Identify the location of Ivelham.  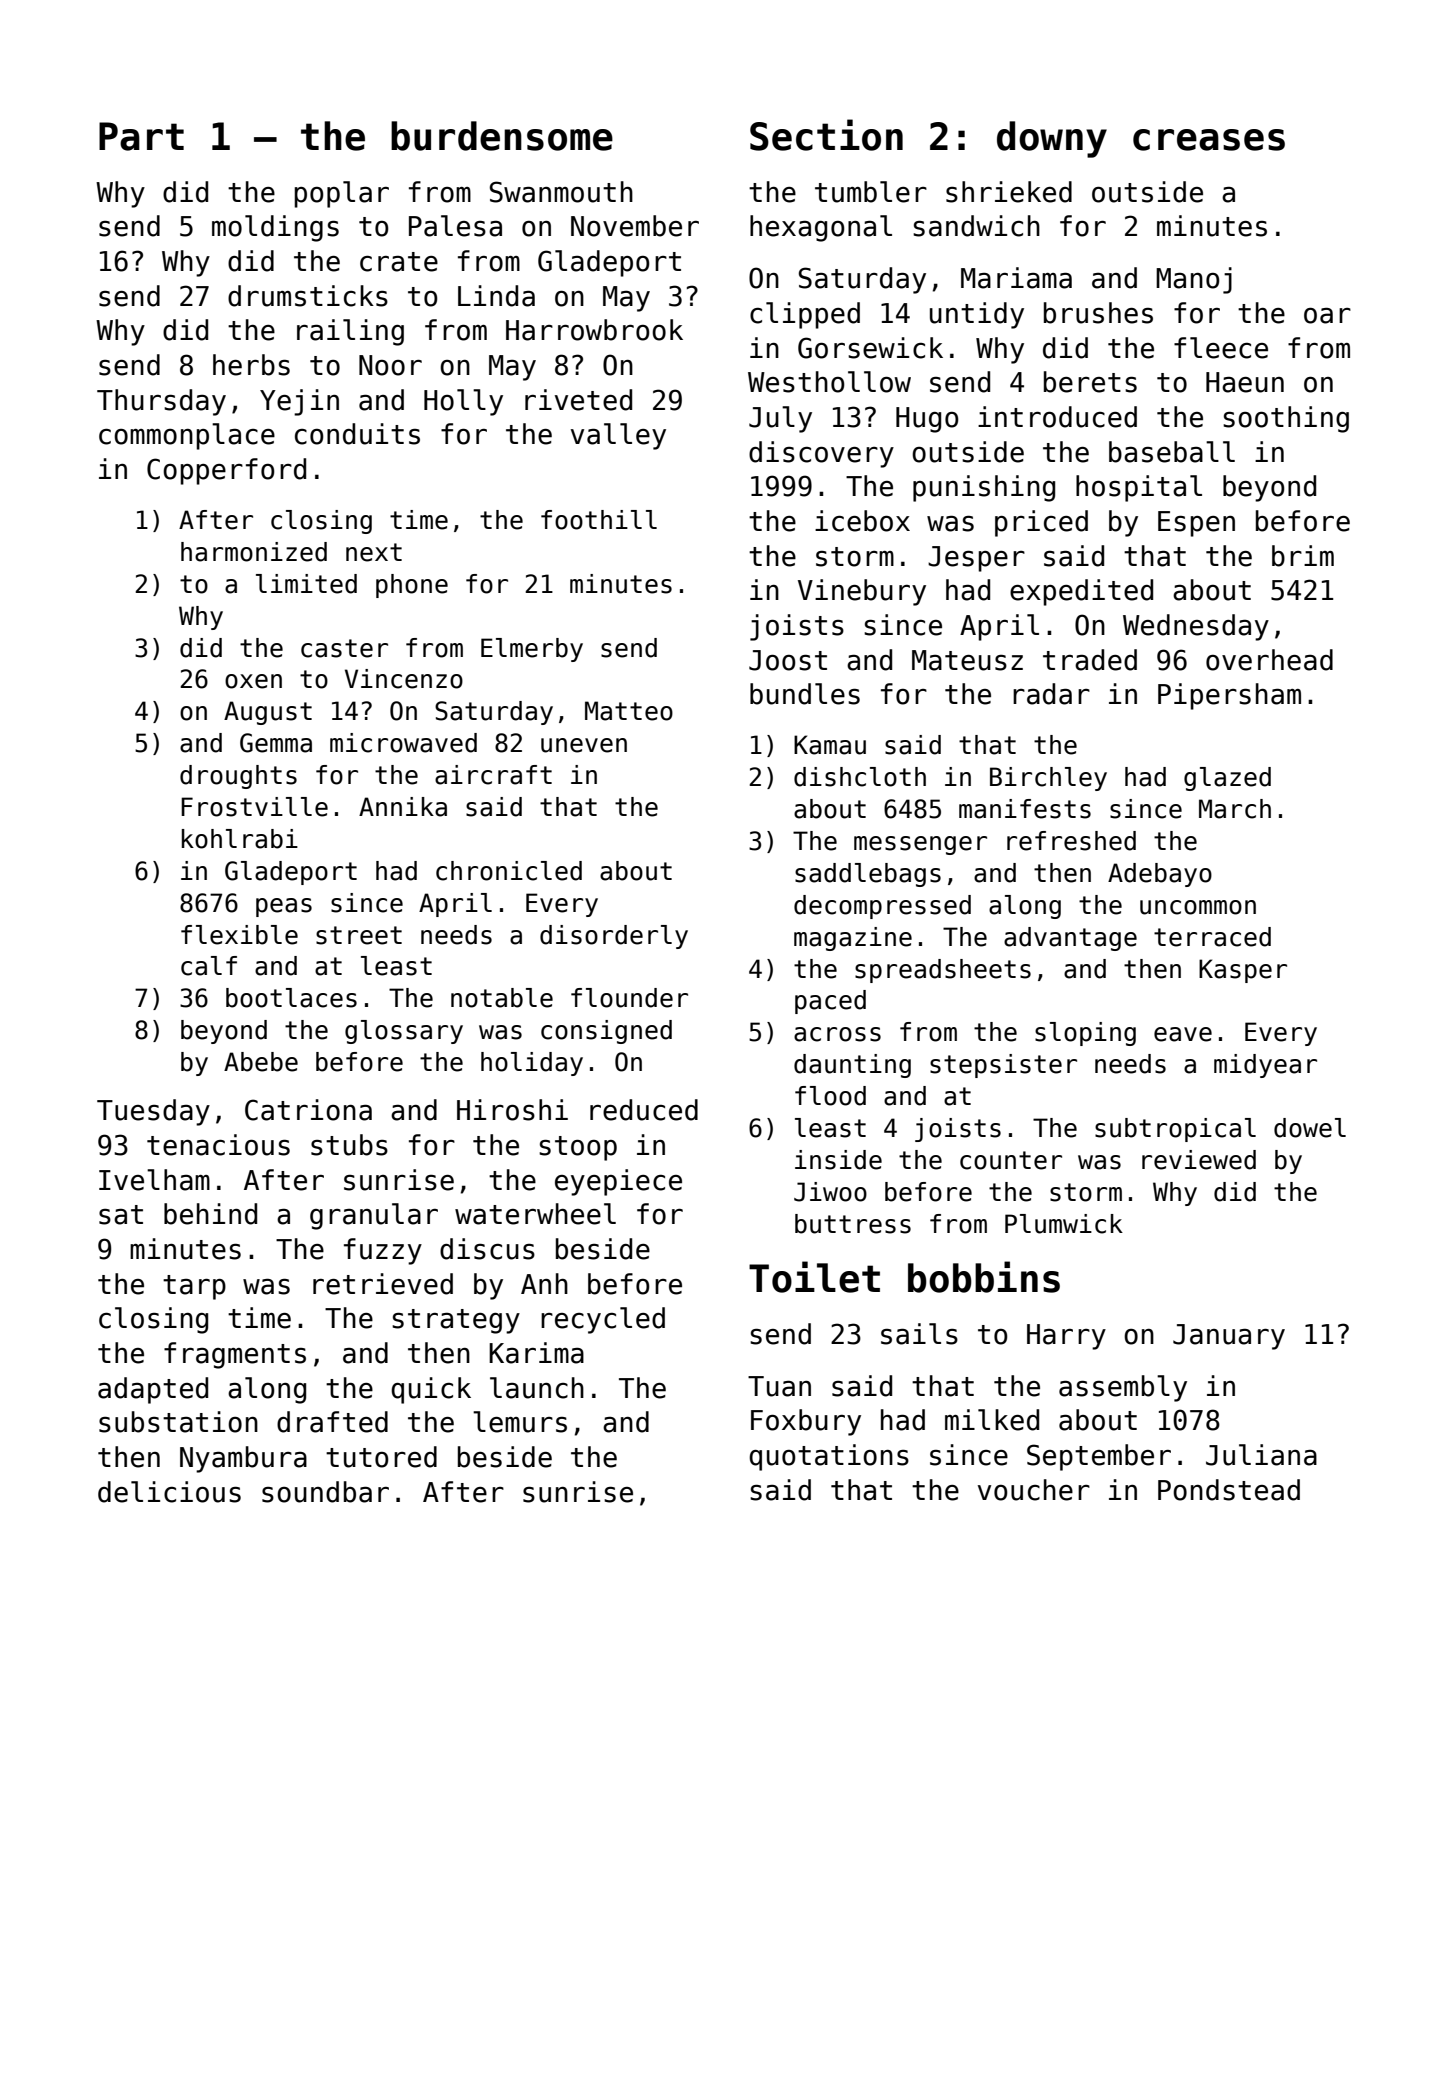
(154, 1180).
